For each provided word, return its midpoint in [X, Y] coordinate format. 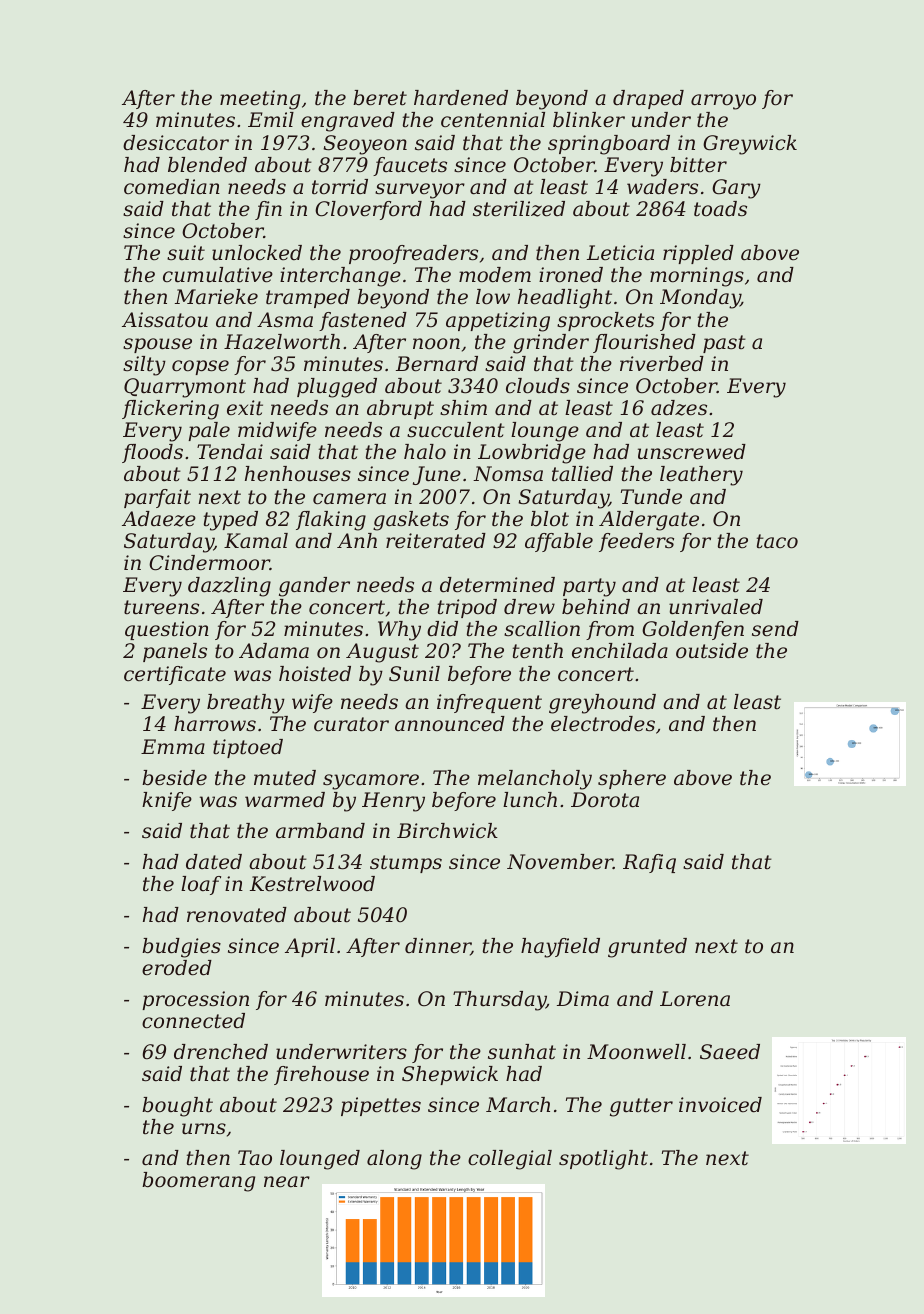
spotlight [603, 1160]
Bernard [437, 364]
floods [152, 453]
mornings [697, 277]
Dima [583, 998]
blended [207, 165]
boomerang [198, 1182]
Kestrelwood [312, 884]
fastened [363, 321]
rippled [698, 254]
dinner [438, 947]
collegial [510, 1160]
